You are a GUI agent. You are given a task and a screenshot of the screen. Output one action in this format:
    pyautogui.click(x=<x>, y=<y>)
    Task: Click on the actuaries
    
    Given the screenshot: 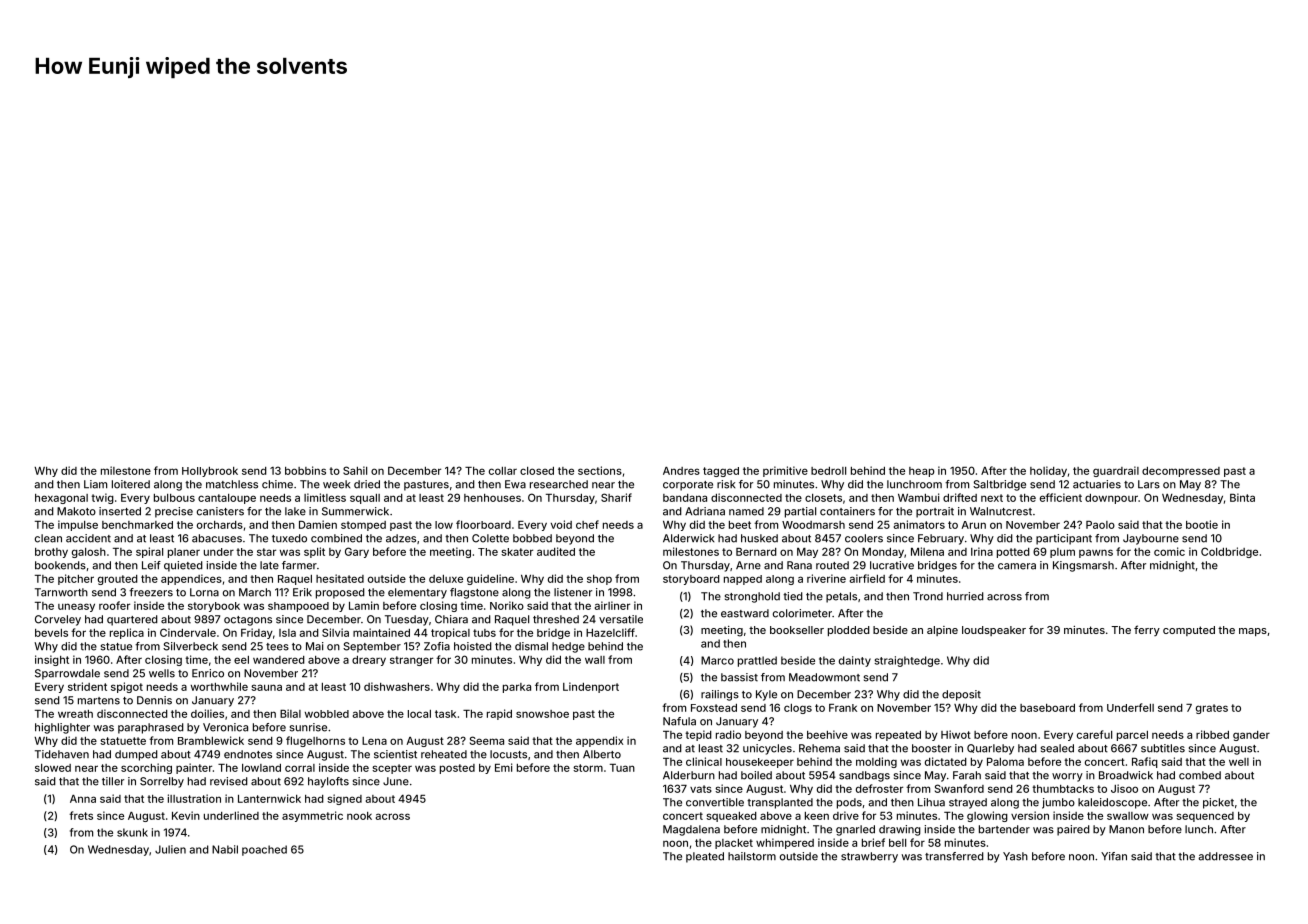 What is the action you would take?
    pyautogui.click(x=1097, y=484)
